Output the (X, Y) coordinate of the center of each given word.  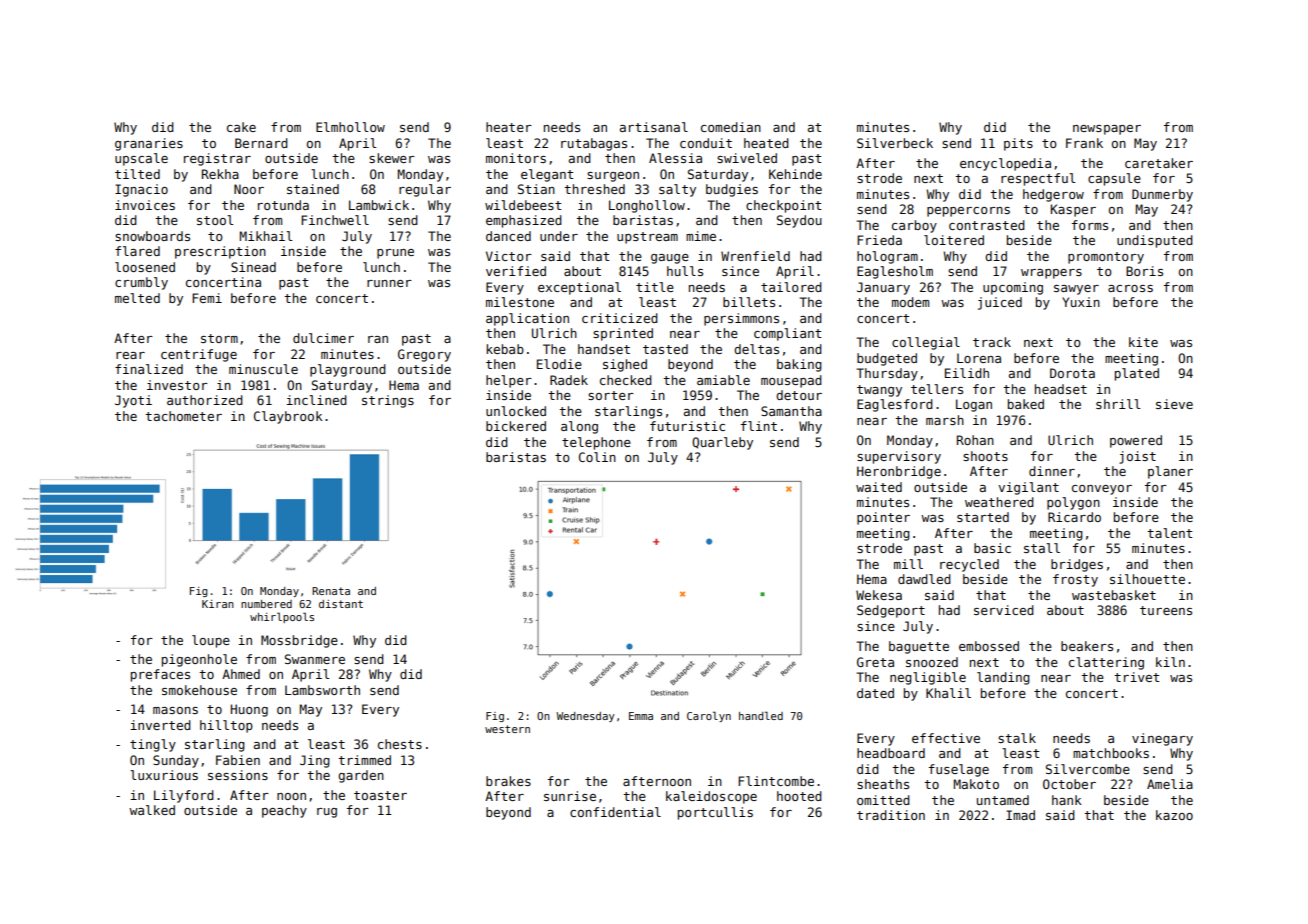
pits (1018, 144)
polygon (1073, 503)
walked (152, 810)
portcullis (715, 813)
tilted (137, 174)
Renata (331, 591)
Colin (597, 457)
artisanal (654, 127)
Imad (1020, 815)
